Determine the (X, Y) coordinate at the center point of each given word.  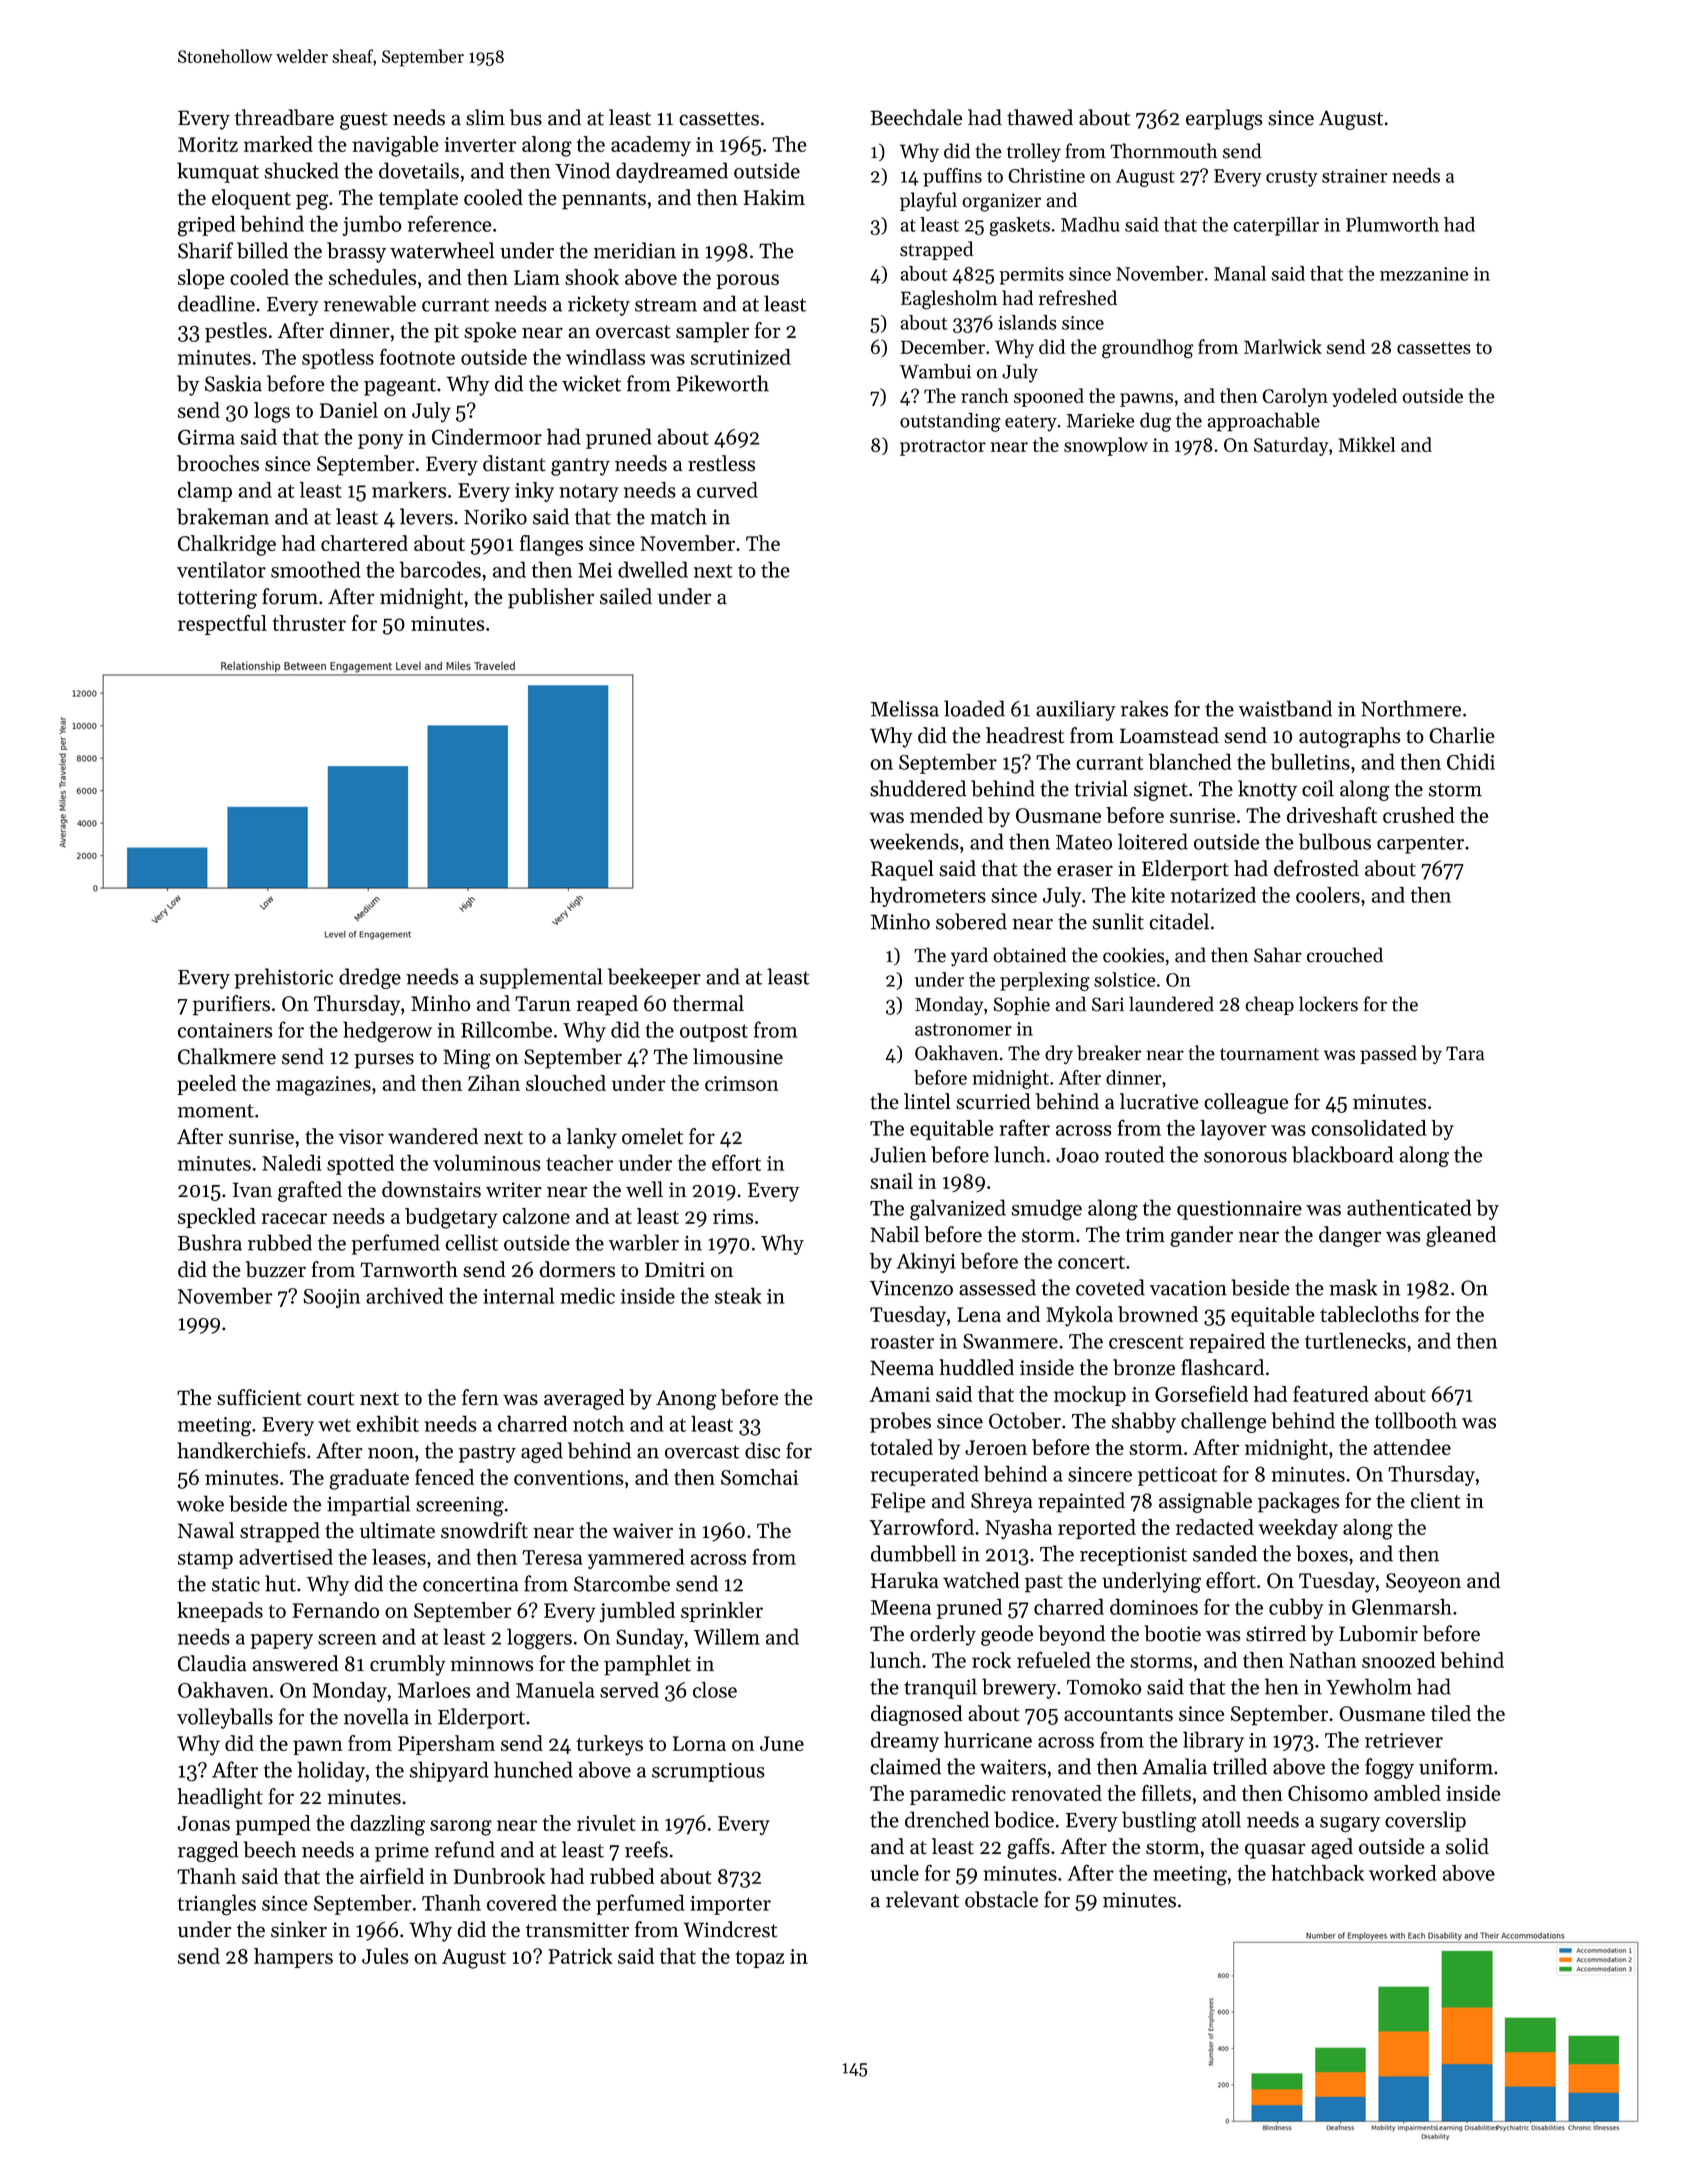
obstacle (1001, 1899)
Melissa (905, 708)
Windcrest (730, 1929)
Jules (385, 1956)
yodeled (1364, 397)
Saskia (233, 383)
